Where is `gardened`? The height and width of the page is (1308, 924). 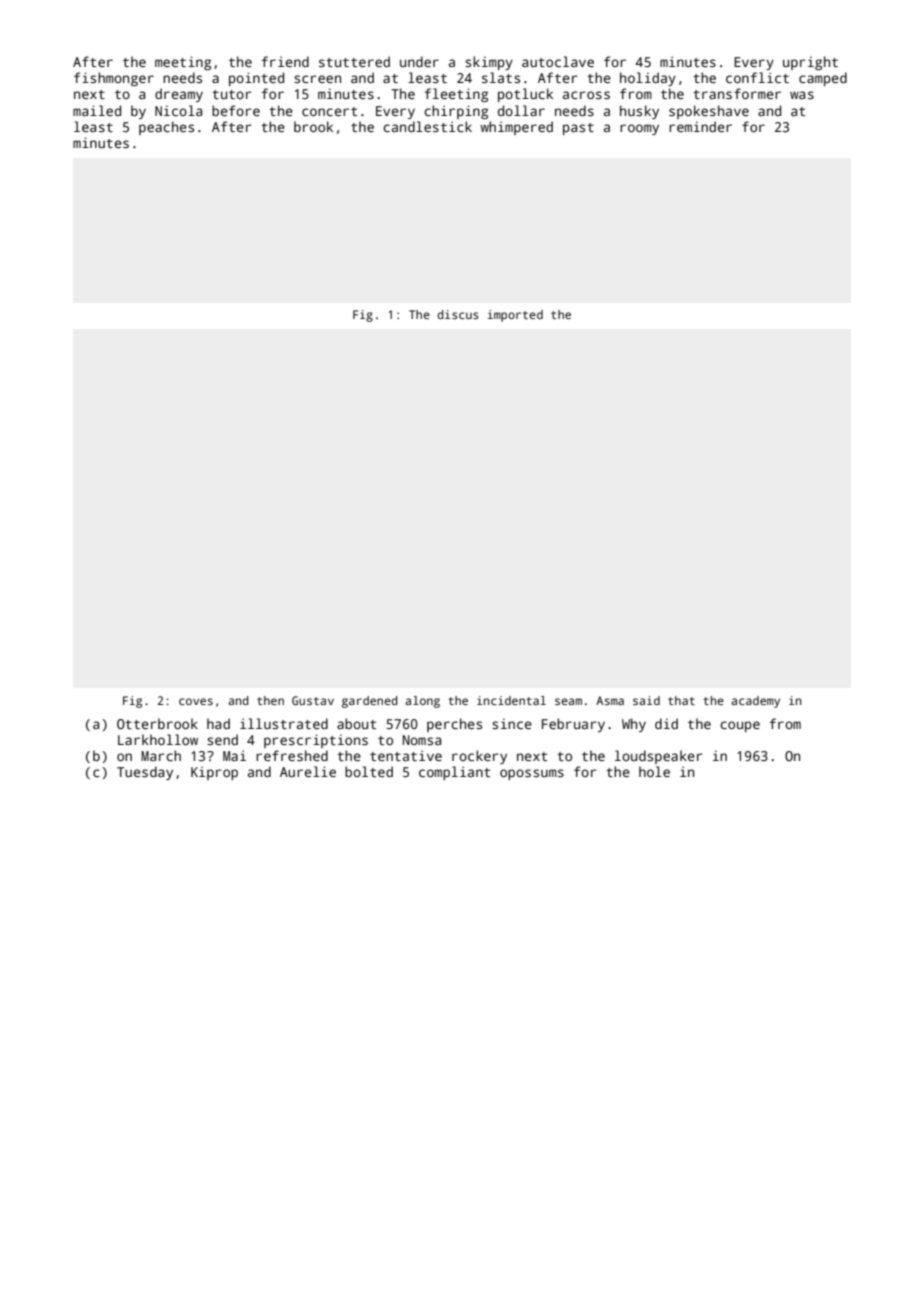 gardened is located at coordinates (370, 702).
